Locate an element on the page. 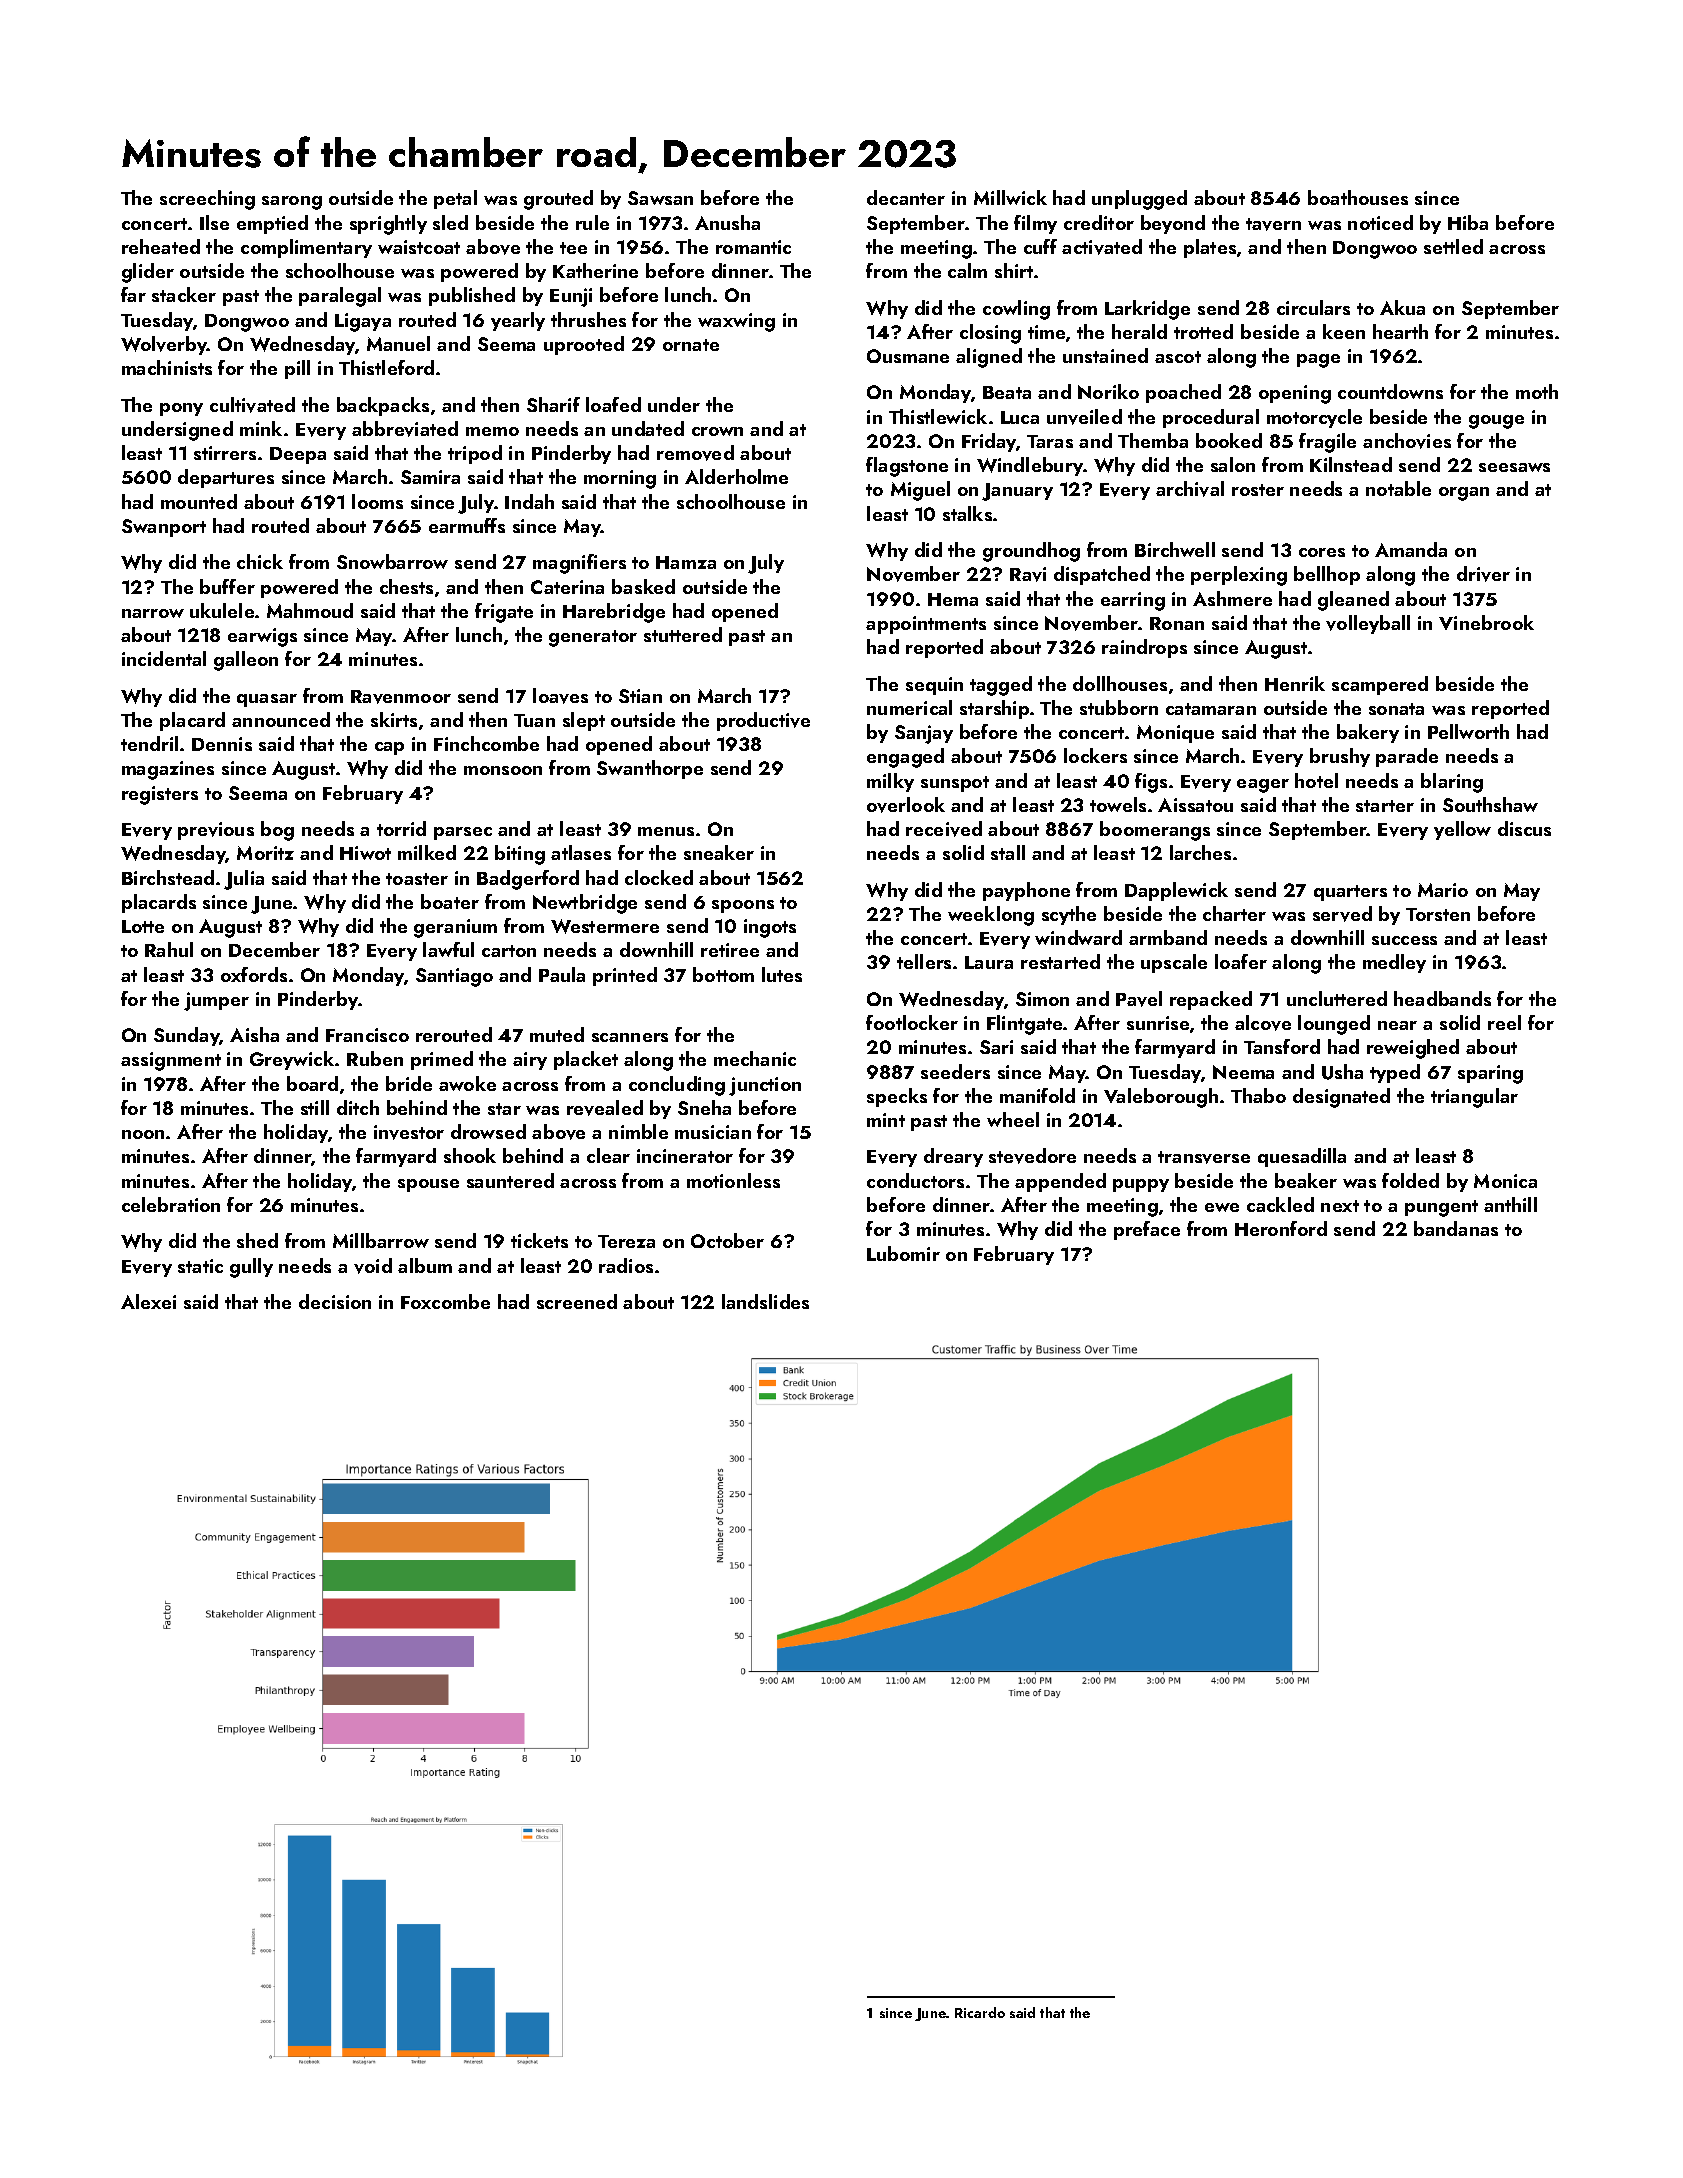 Image resolution: width=1683 pixels, height=2178 pixels. Alexei is located at coordinates (148, 1301).
